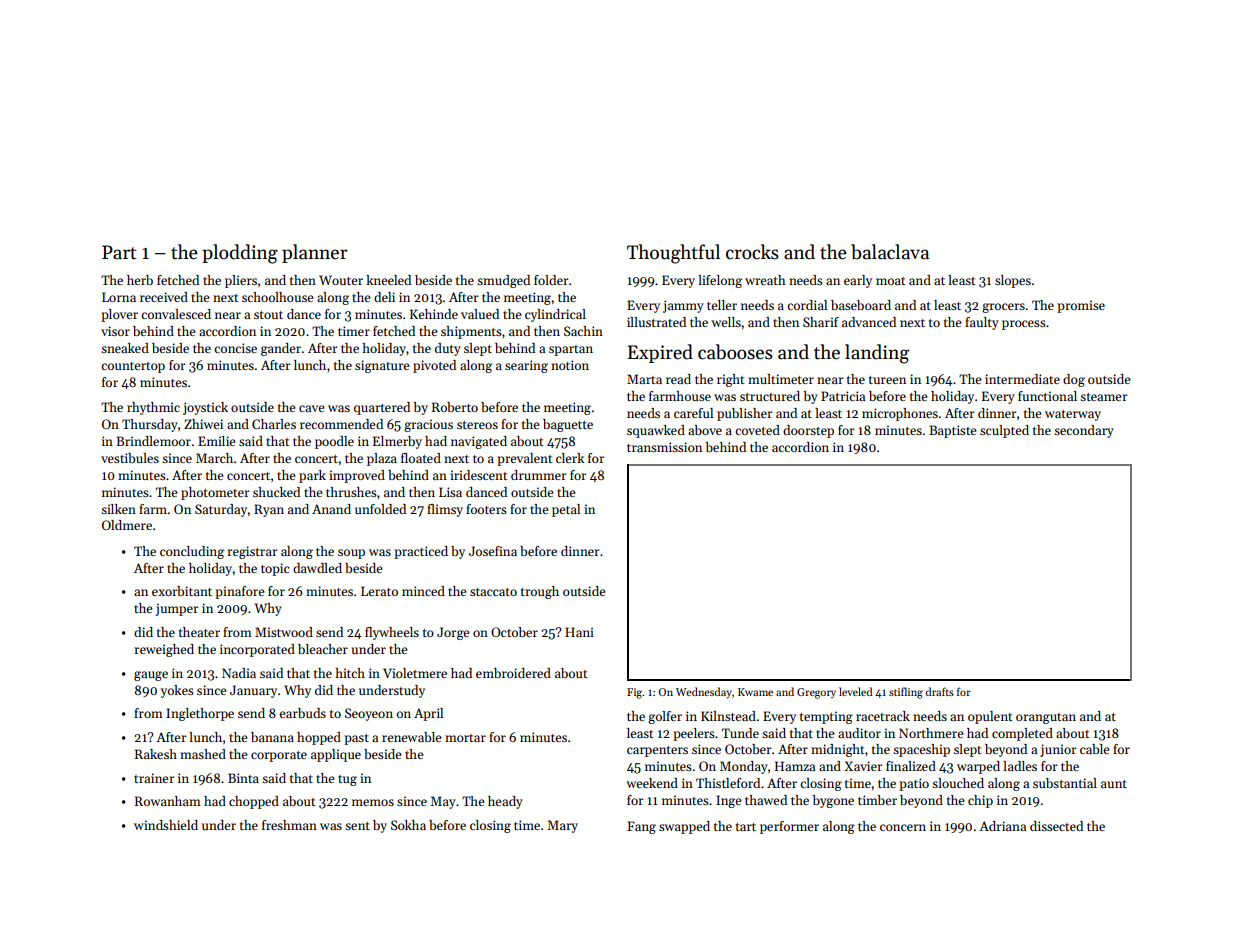  I want to click on concern, so click(903, 827).
